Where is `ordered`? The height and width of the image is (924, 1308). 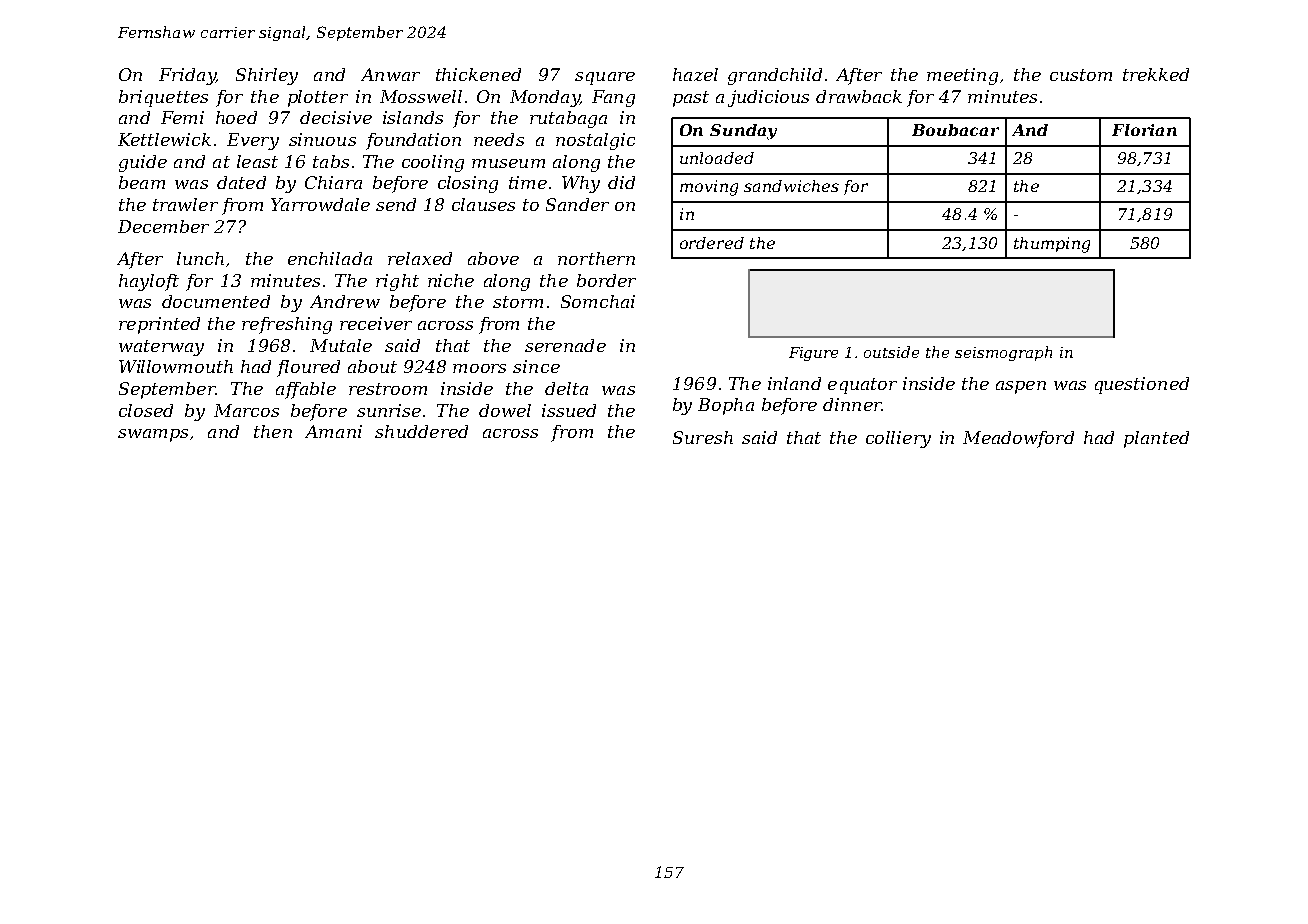
ordered is located at coordinates (712, 243).
